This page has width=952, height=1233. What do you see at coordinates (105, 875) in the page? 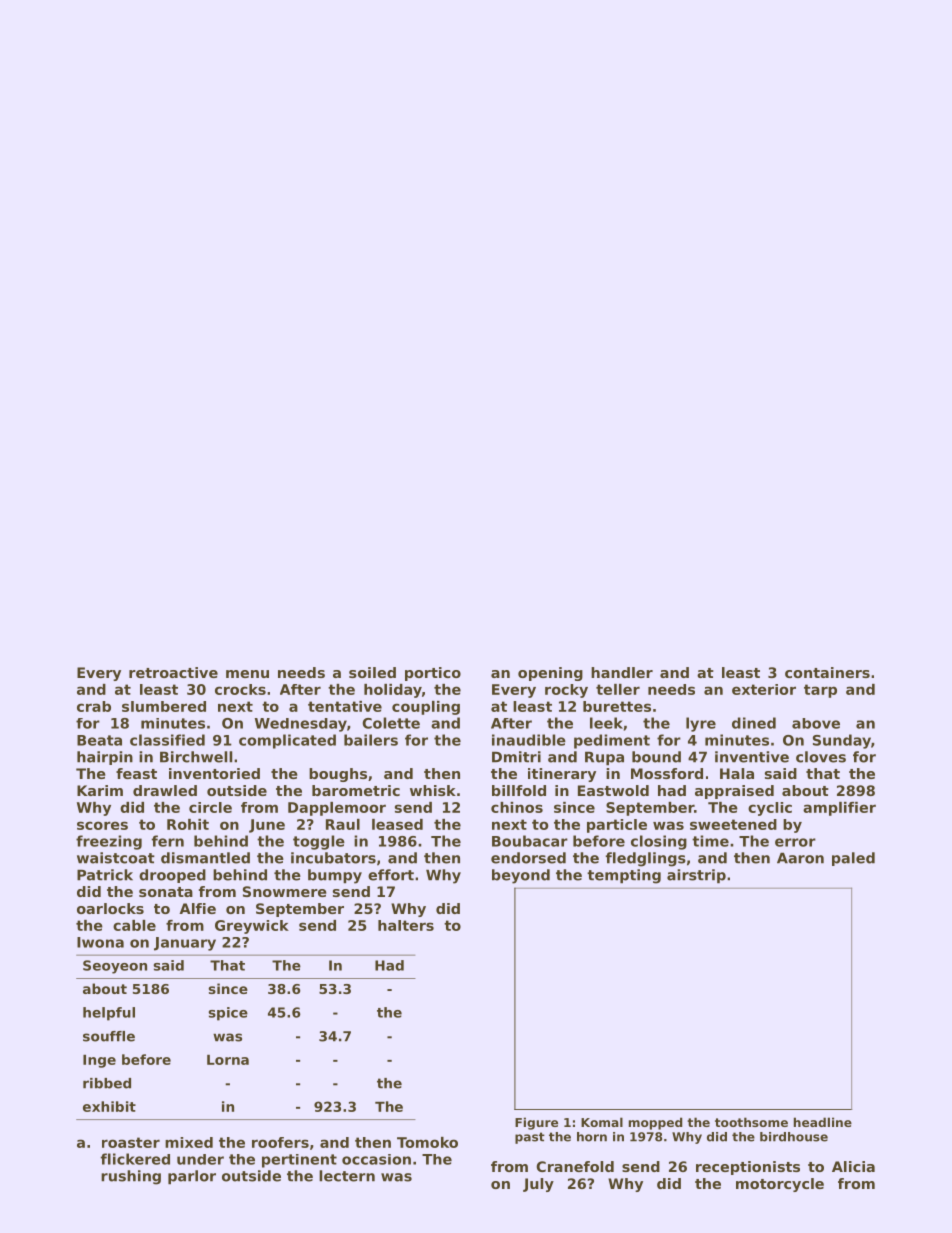
I see `Patrick` at bounding box center [105, 875].
